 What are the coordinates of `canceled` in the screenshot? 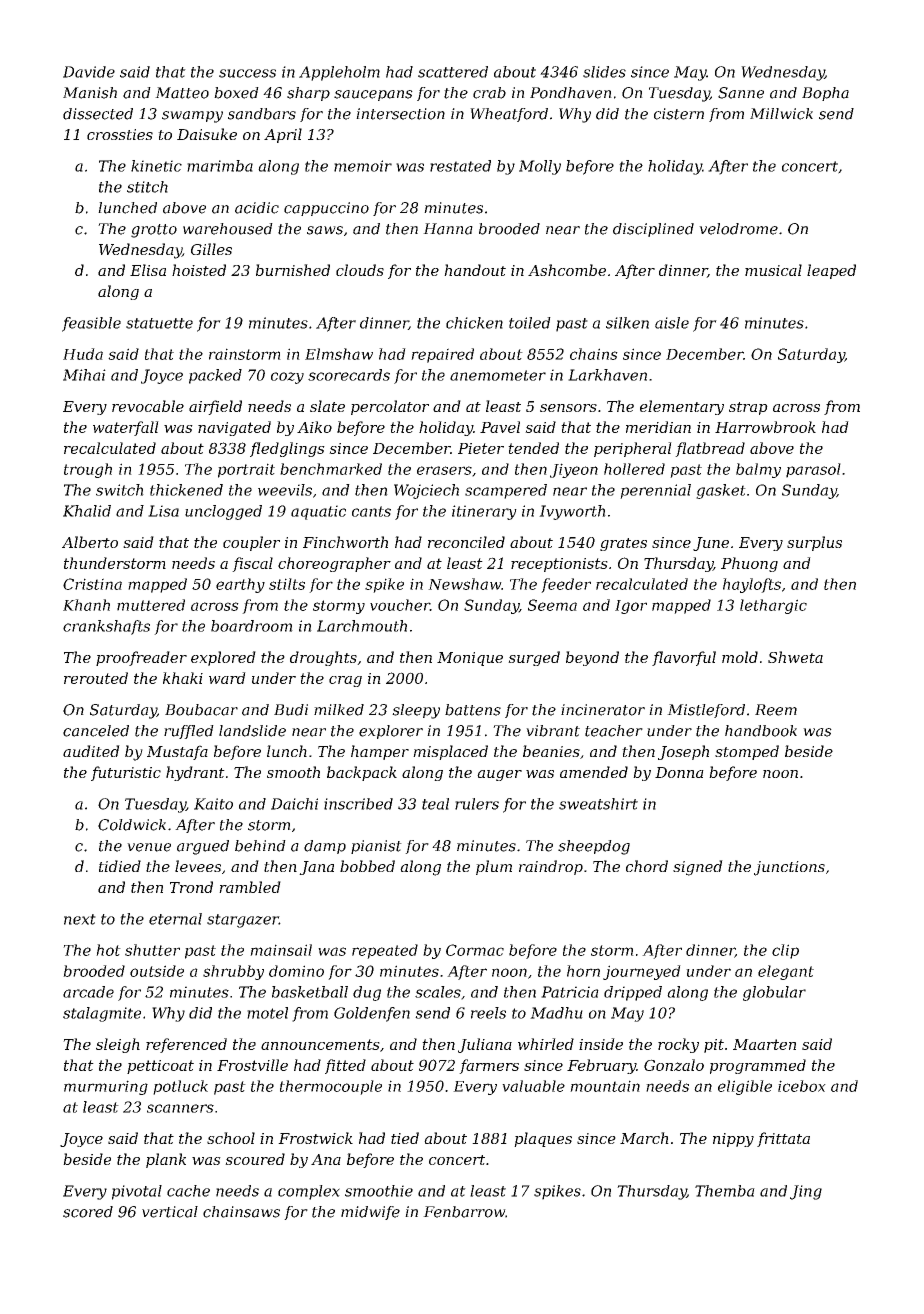 It's located at (96, 731).
